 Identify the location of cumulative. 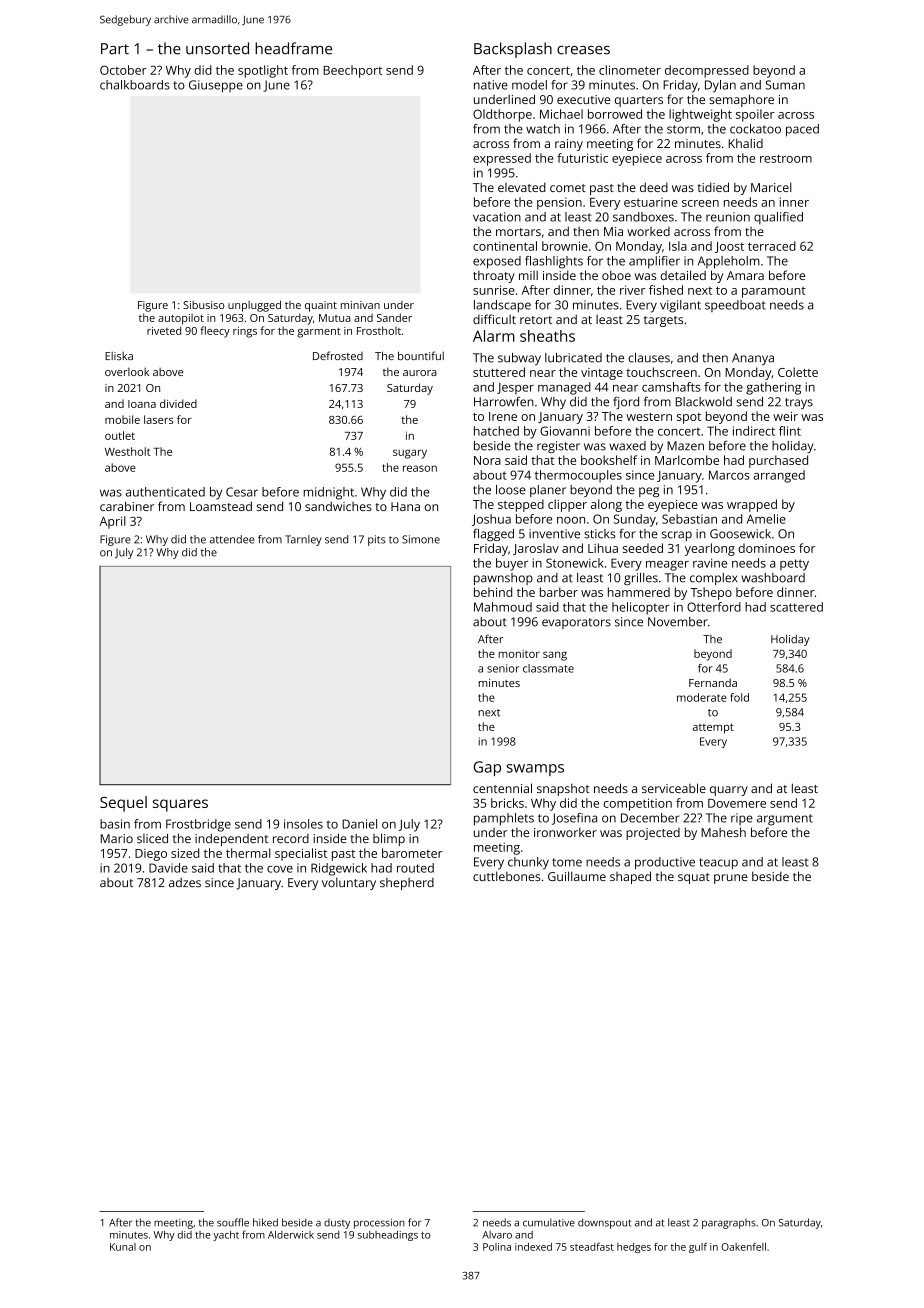
(549, 1222).
